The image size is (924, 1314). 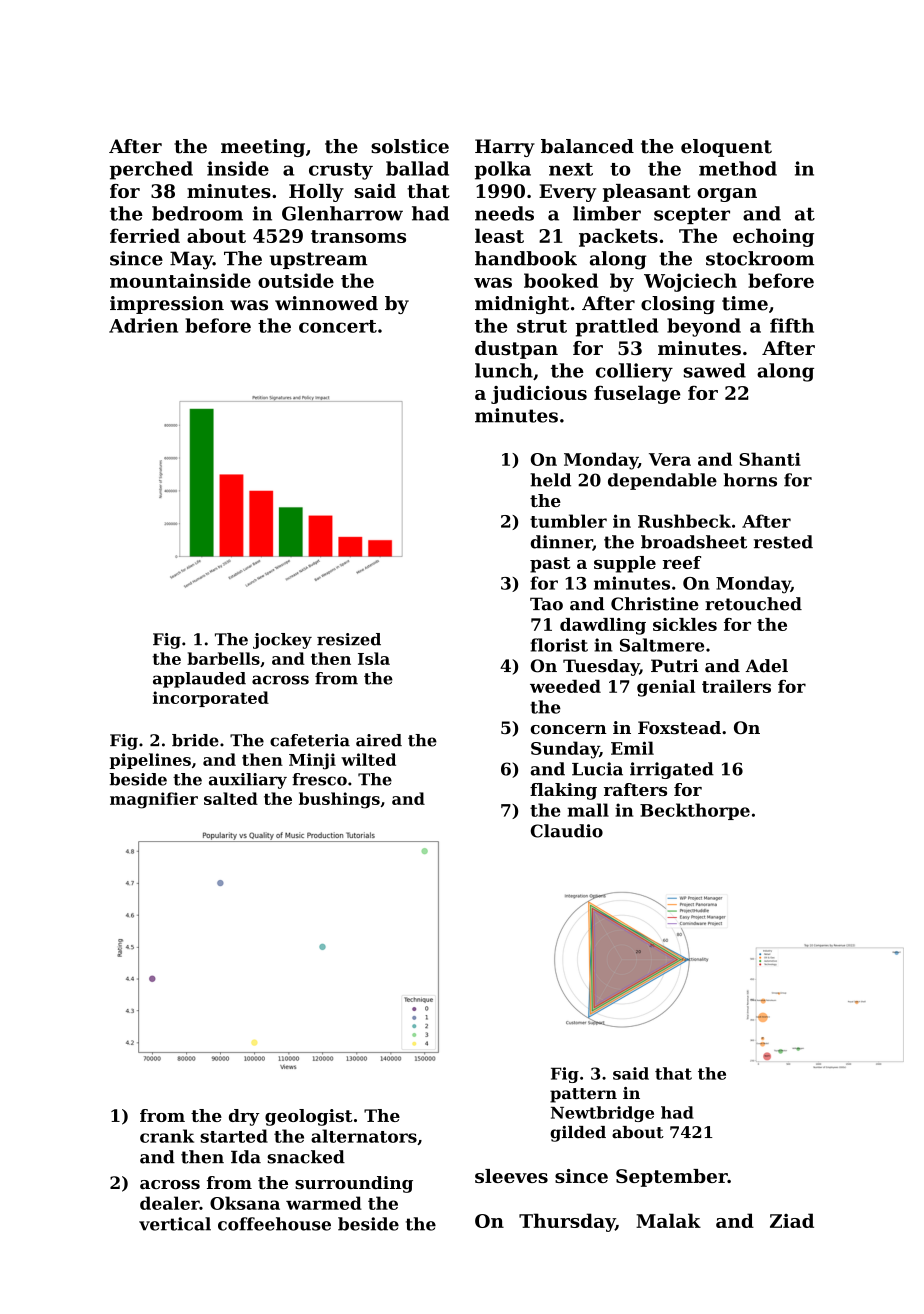 What do you see at coordinates (792, 325) in the screenshot?
I see `fifth` at bounding box center [792, 325].
